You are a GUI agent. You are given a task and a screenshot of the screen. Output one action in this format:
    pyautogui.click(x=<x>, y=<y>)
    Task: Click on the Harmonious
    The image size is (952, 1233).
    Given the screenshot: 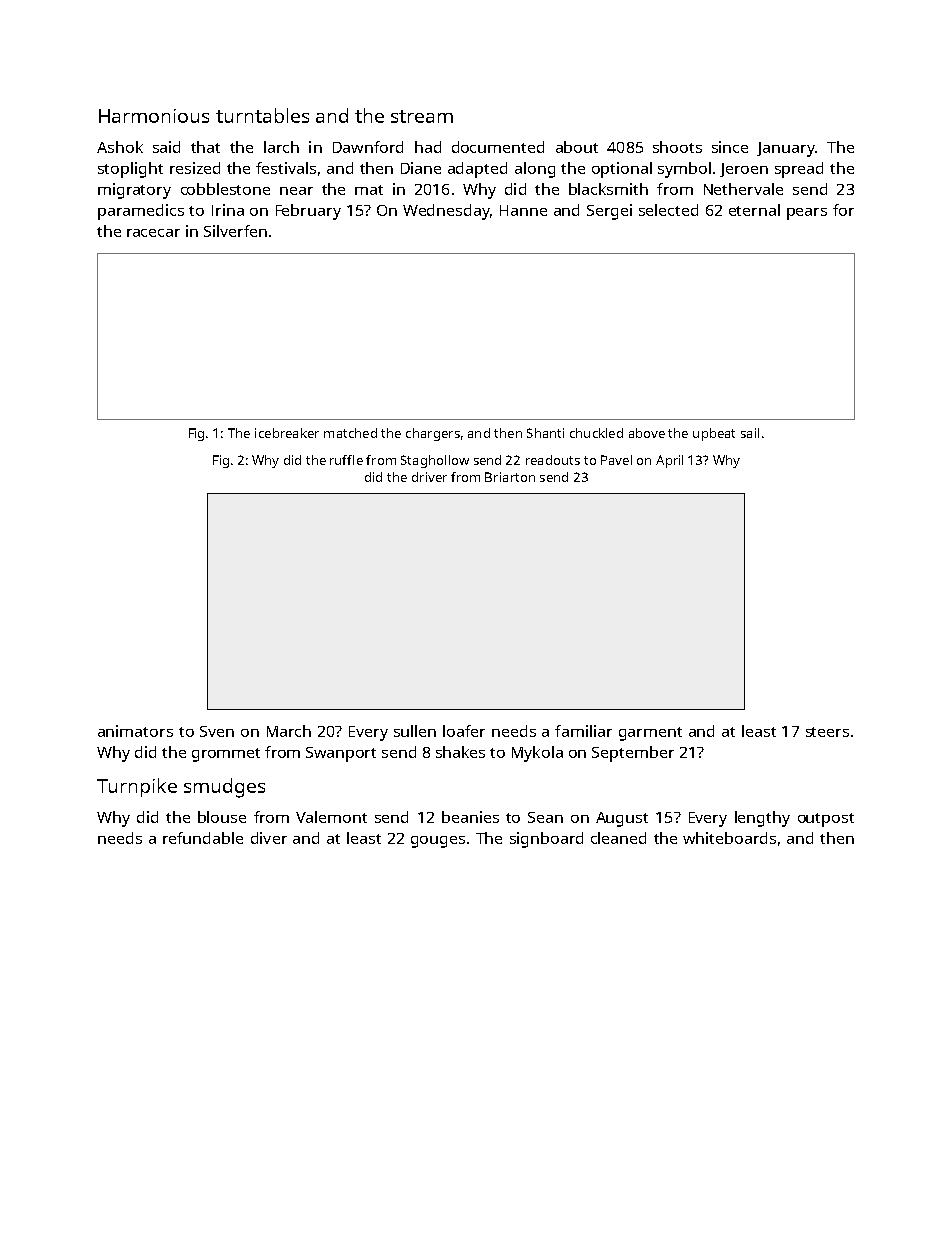 What is the action you would take?
    pyautogui.click(x=154, y=116)
